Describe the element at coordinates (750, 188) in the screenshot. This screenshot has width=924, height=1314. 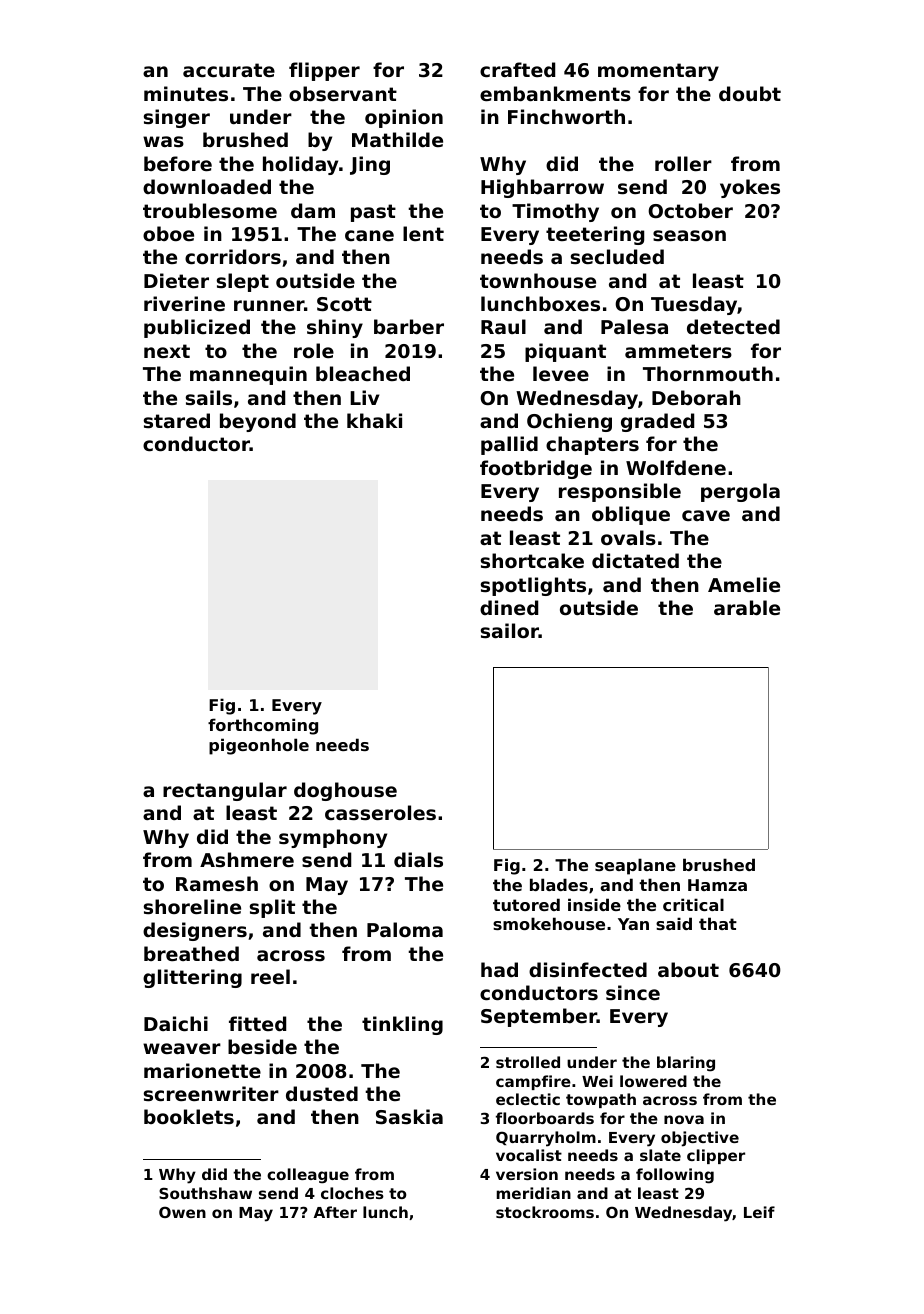
I see `yokes` at that location.
